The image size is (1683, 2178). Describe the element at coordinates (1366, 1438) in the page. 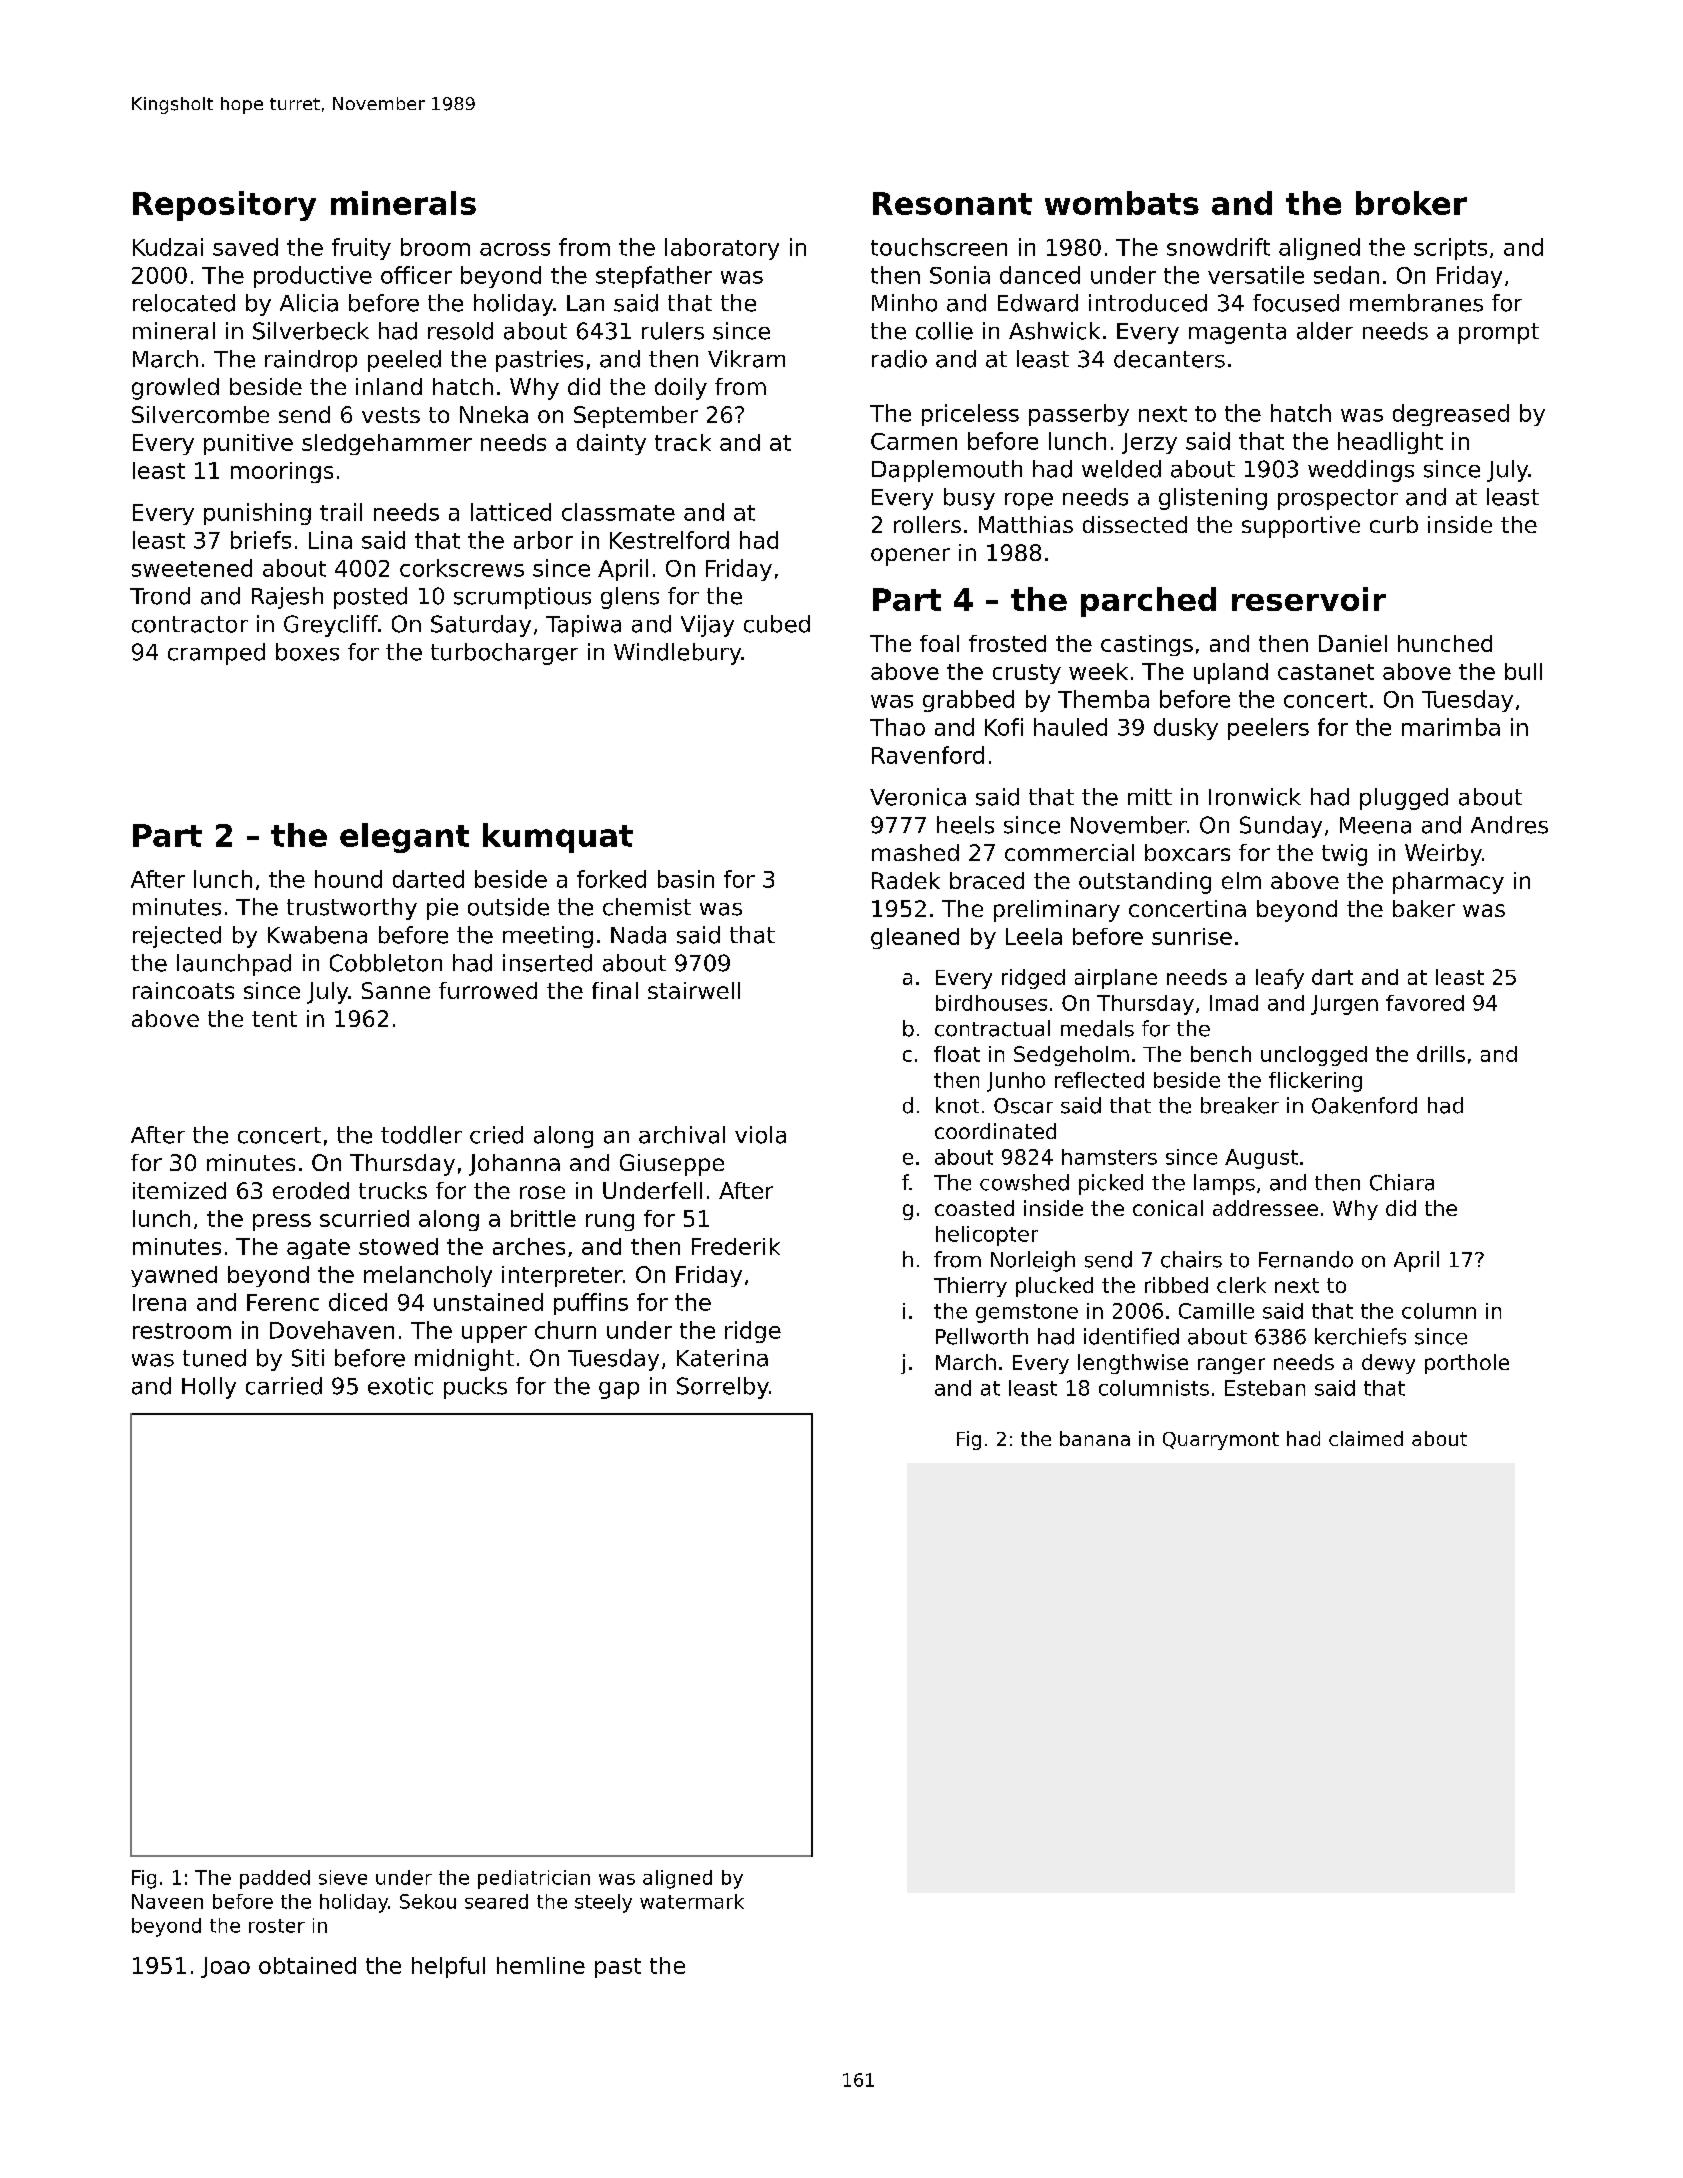

I see `claimed` at that location.
